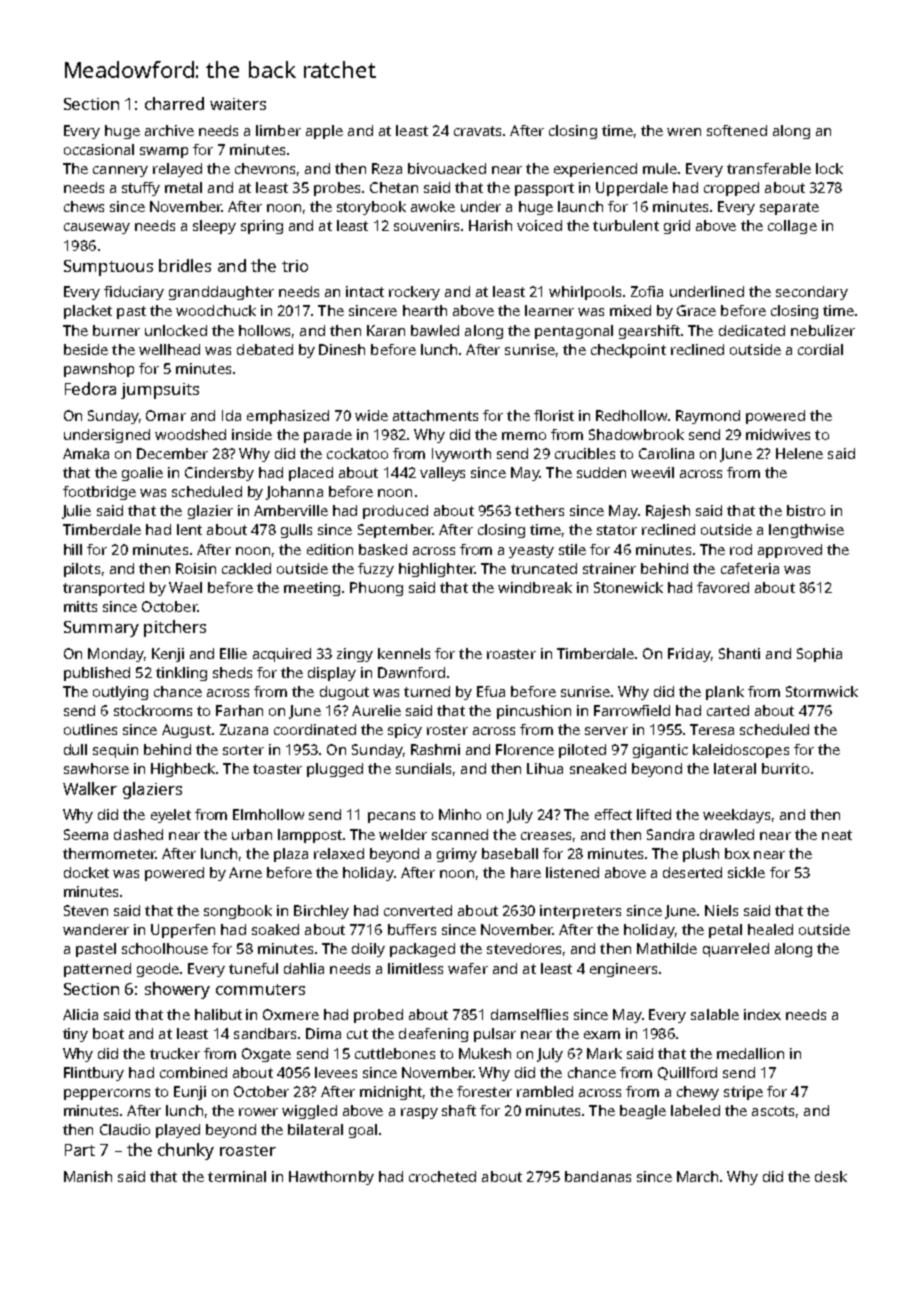 The width and height of the screenshot is (924, 1314). What do you see at coordinates (88, 1176) in the screenshot?
I see `Manish` at bounding box center [88, 1176].
